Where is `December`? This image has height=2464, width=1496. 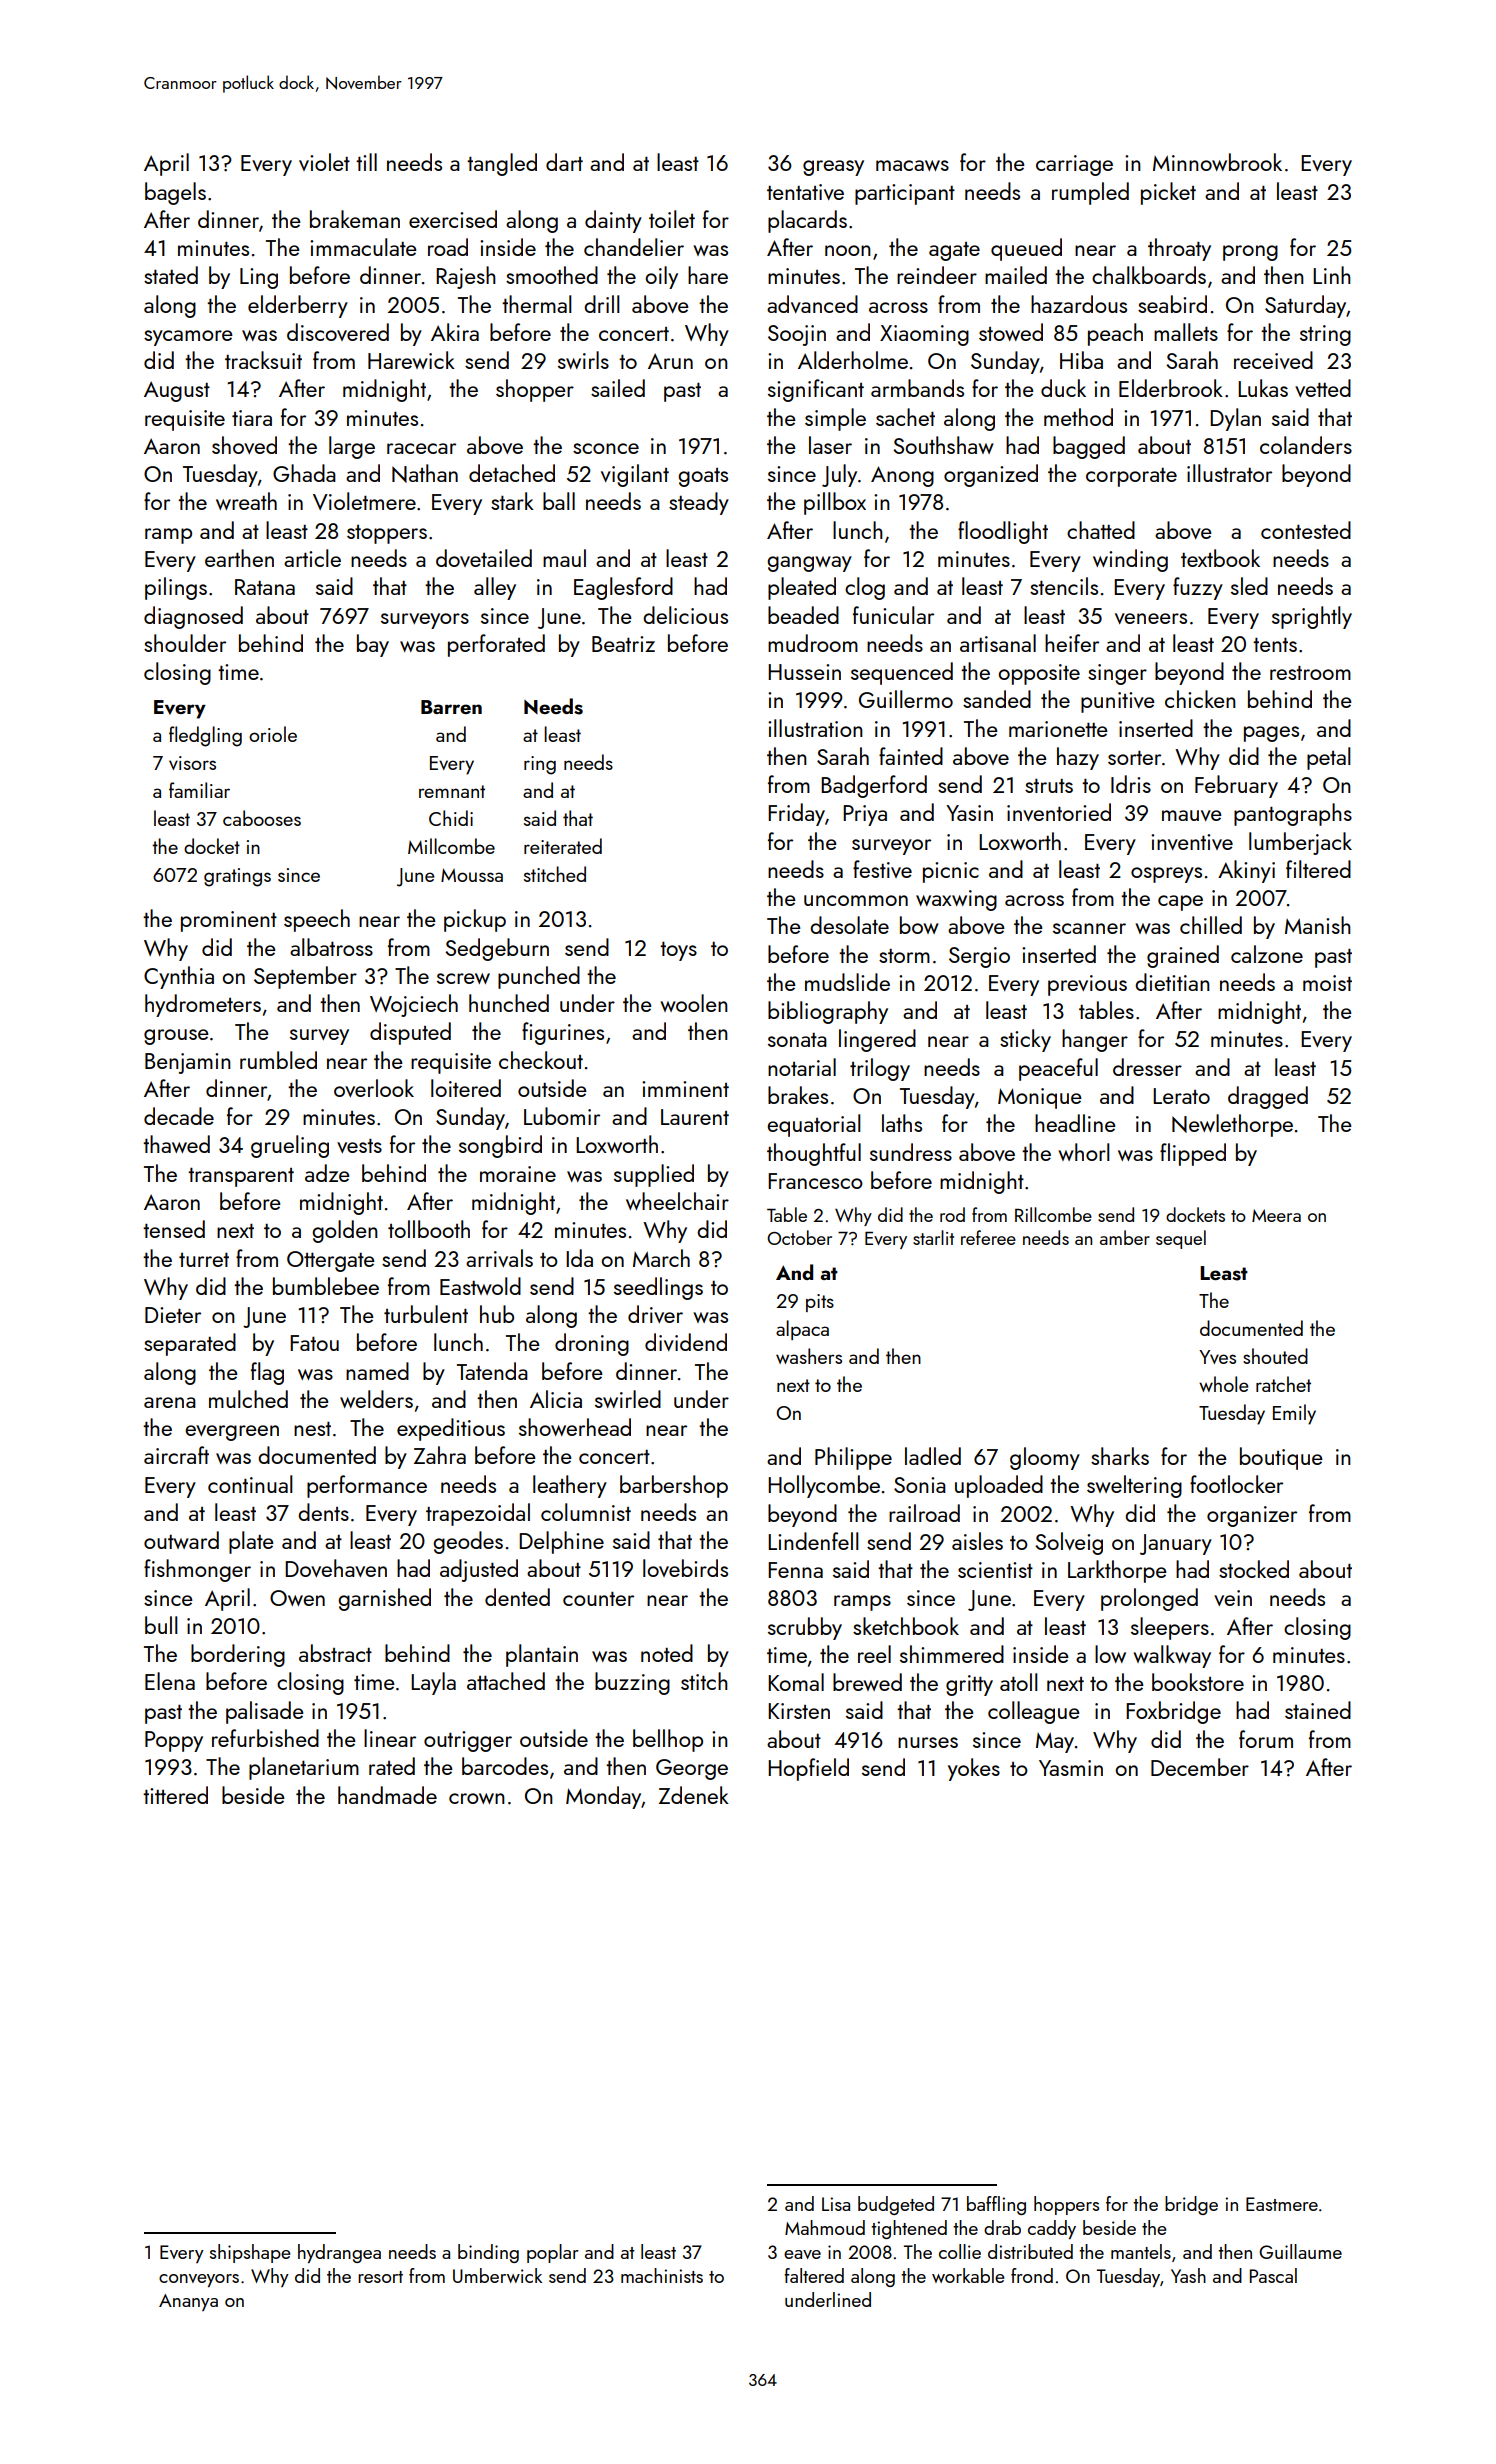 December is located at coordinates (1200, 1767).
